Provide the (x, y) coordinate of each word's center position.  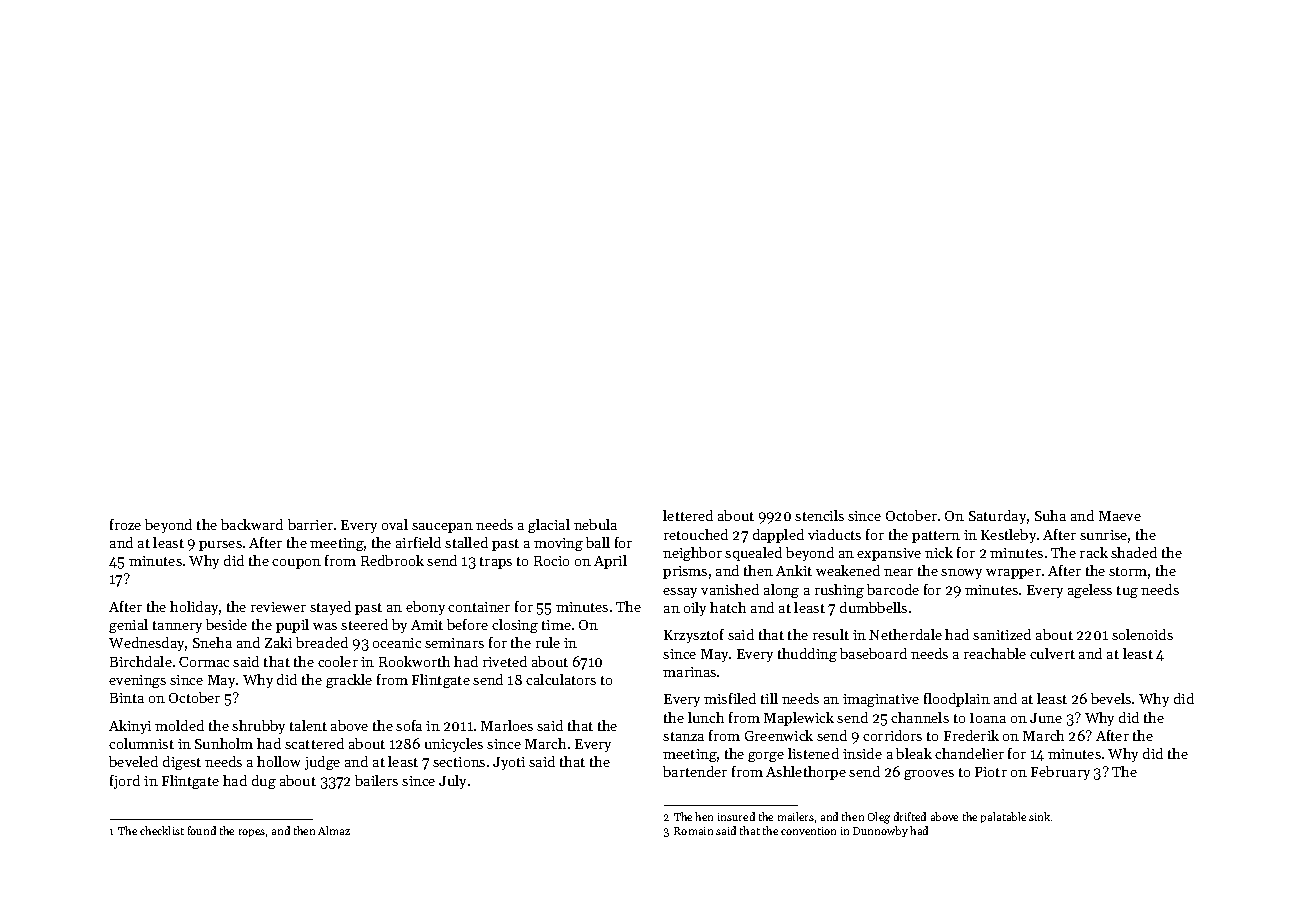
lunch (706, 717)
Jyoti (509, 763)
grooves (929, 775)
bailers (376, 780)
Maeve (1120, 516)
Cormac (204, 662)
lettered (688, 515)
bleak (914, 753)
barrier (310, 524)
